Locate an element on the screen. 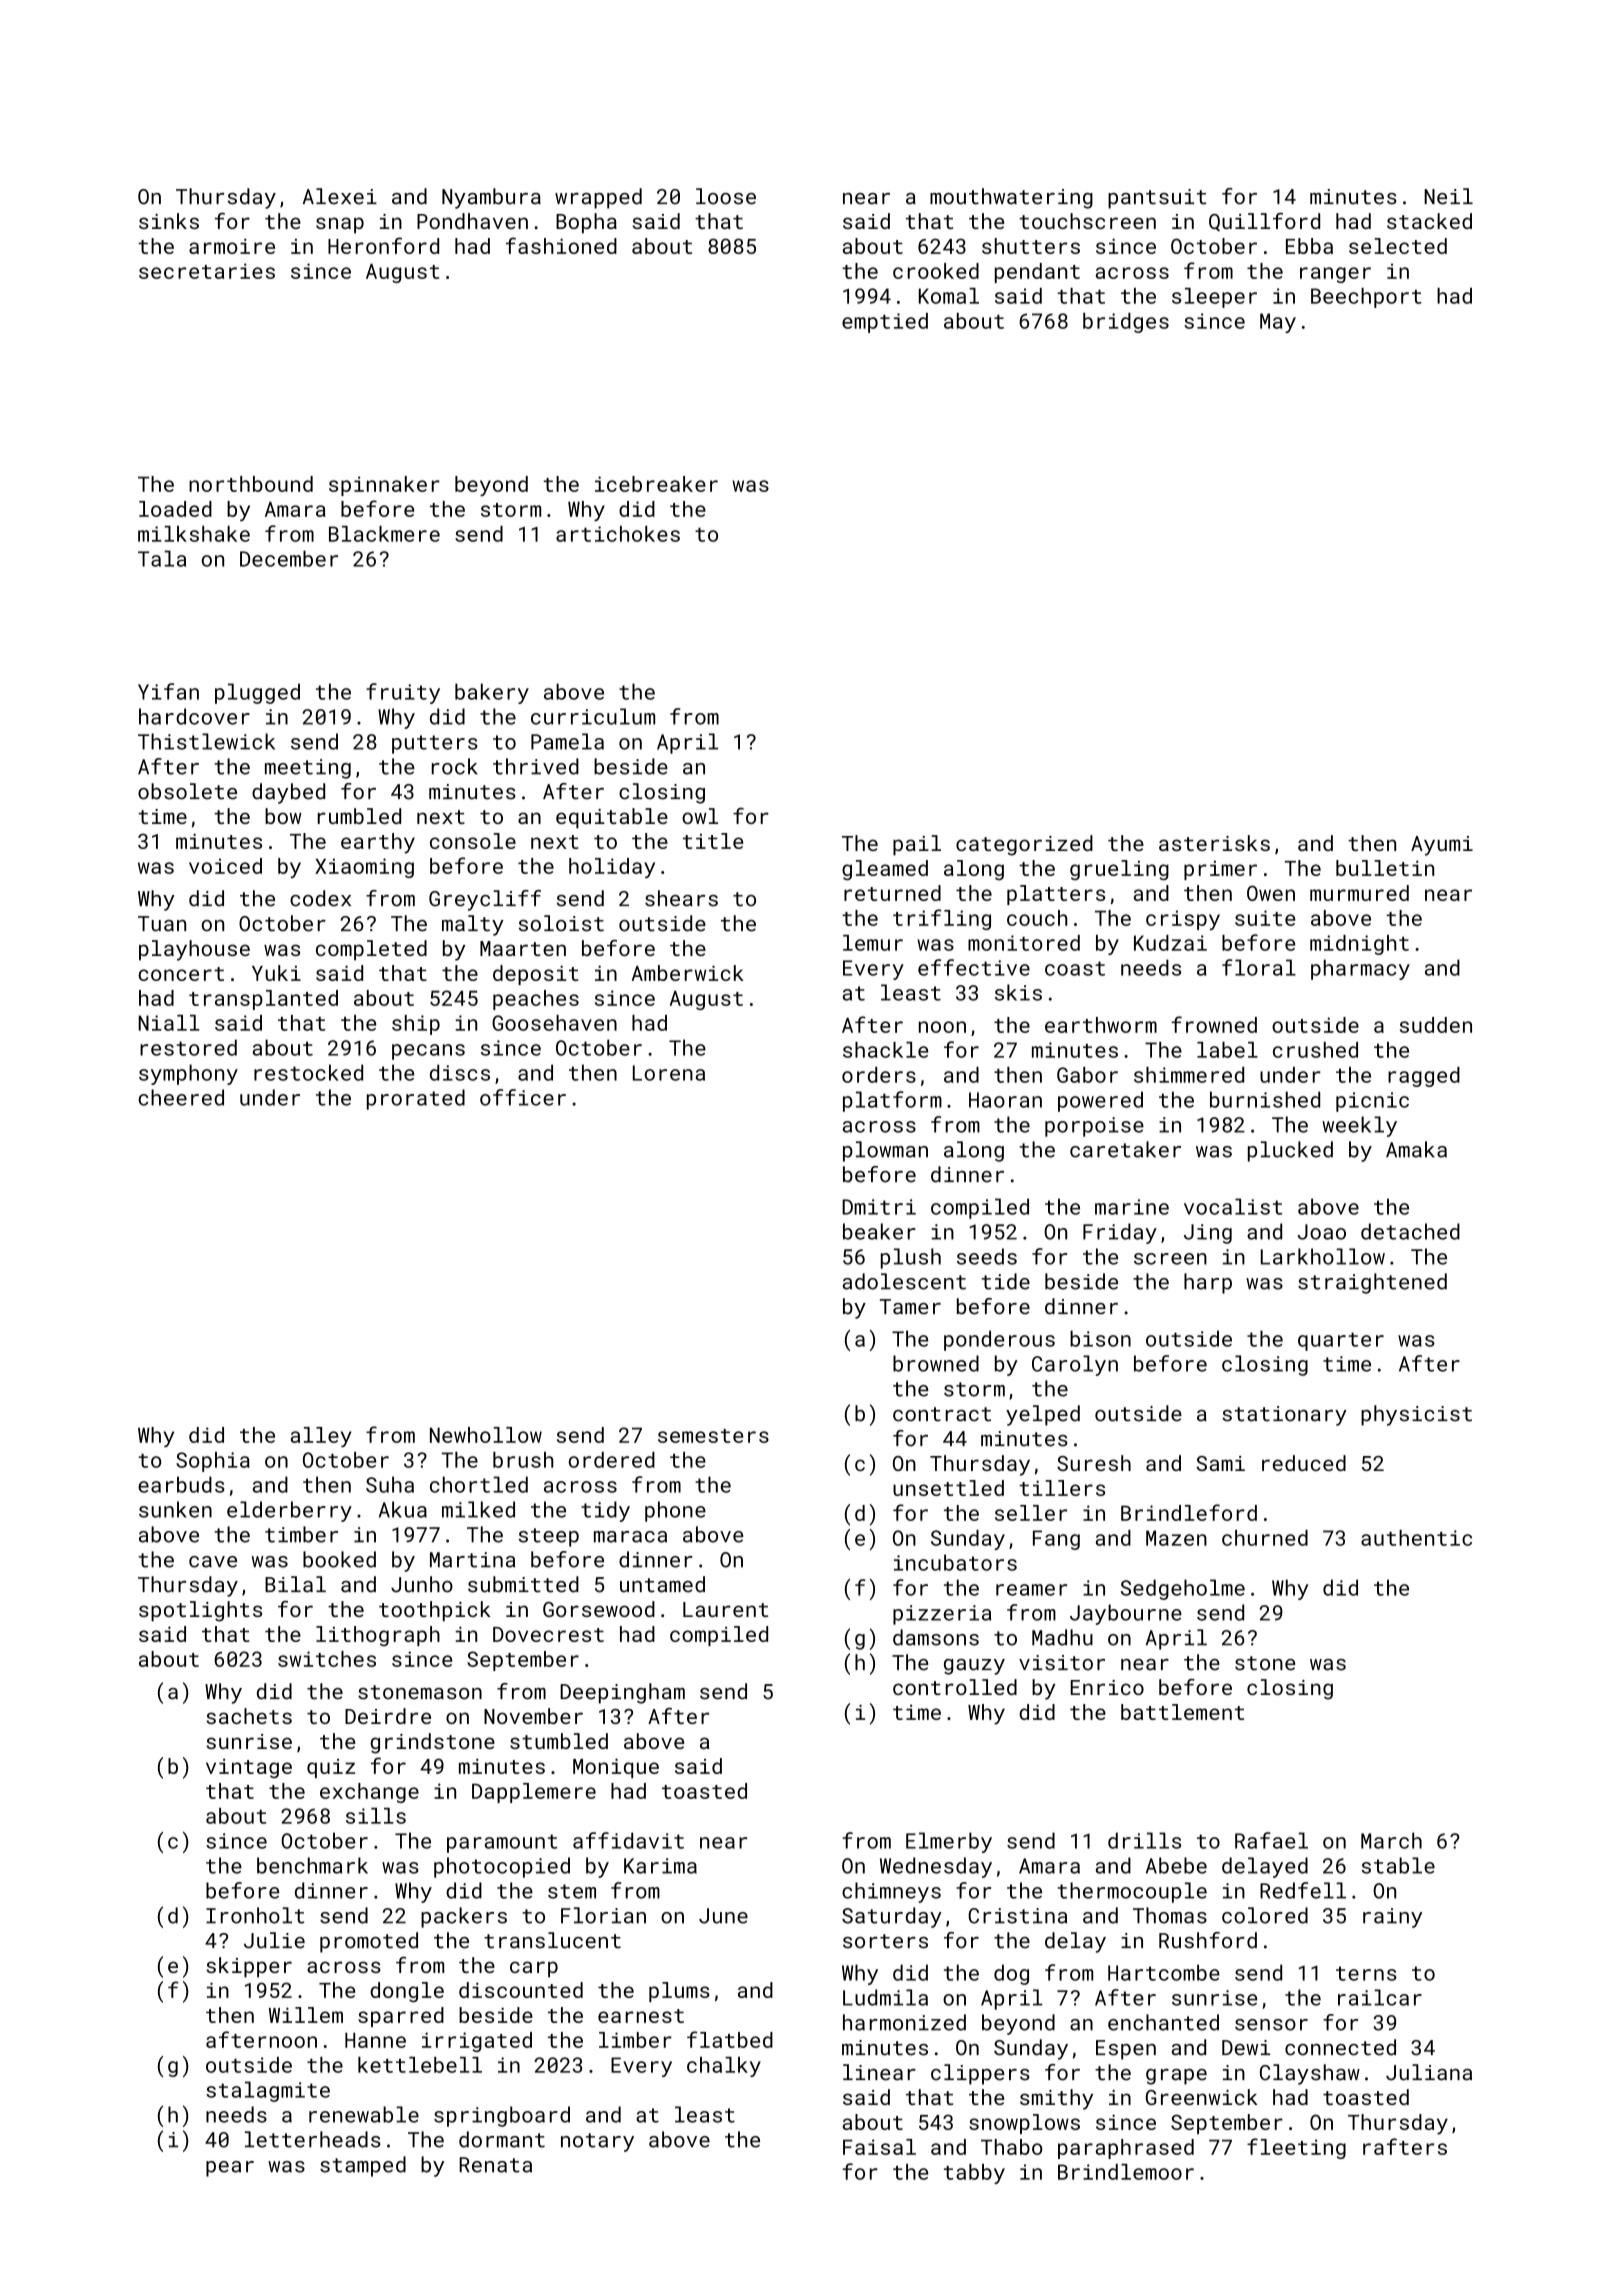  selected is located at coordinates (1398, 246).
